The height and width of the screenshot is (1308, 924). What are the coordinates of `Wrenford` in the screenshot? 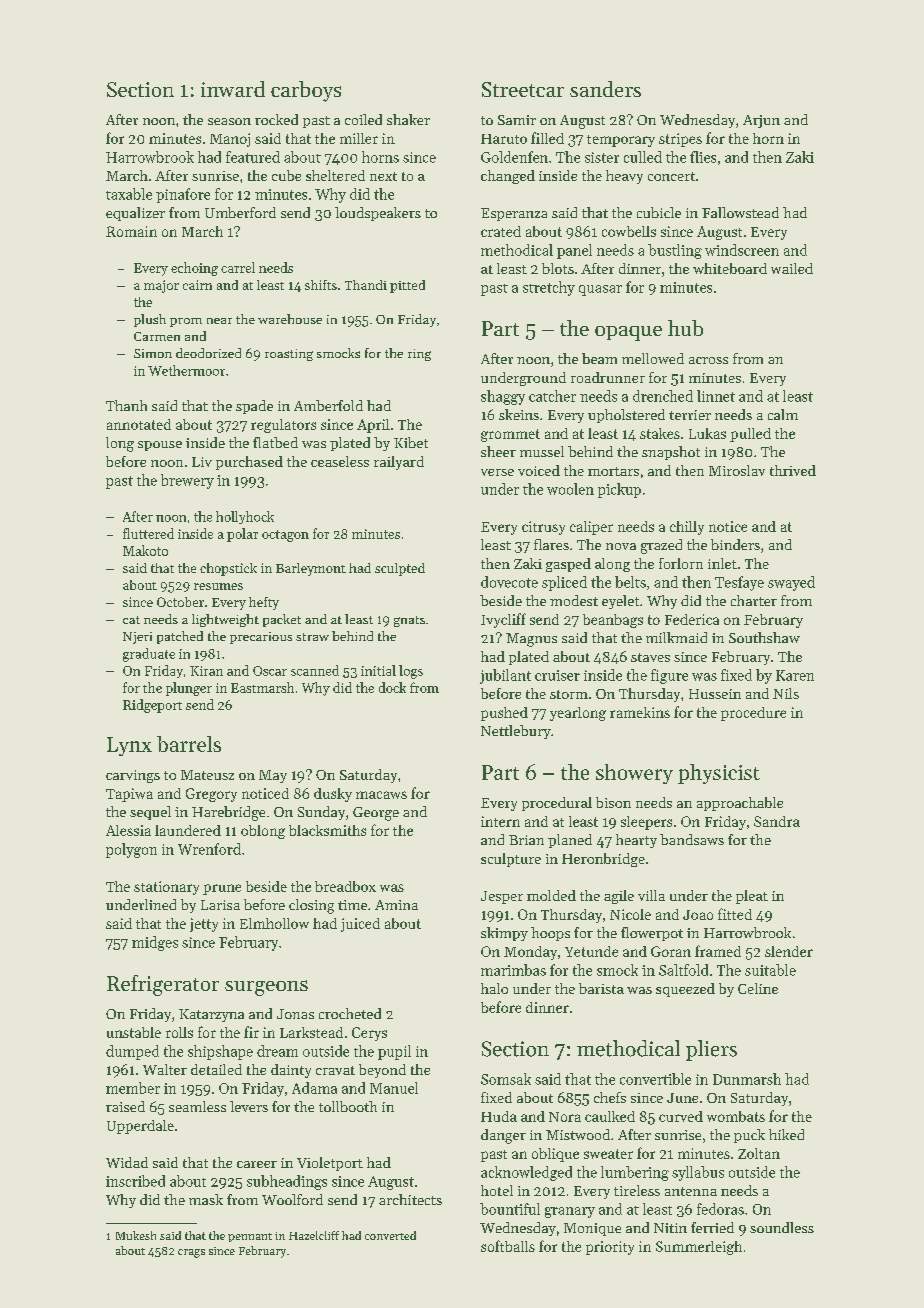 It's located at (209, 849).
